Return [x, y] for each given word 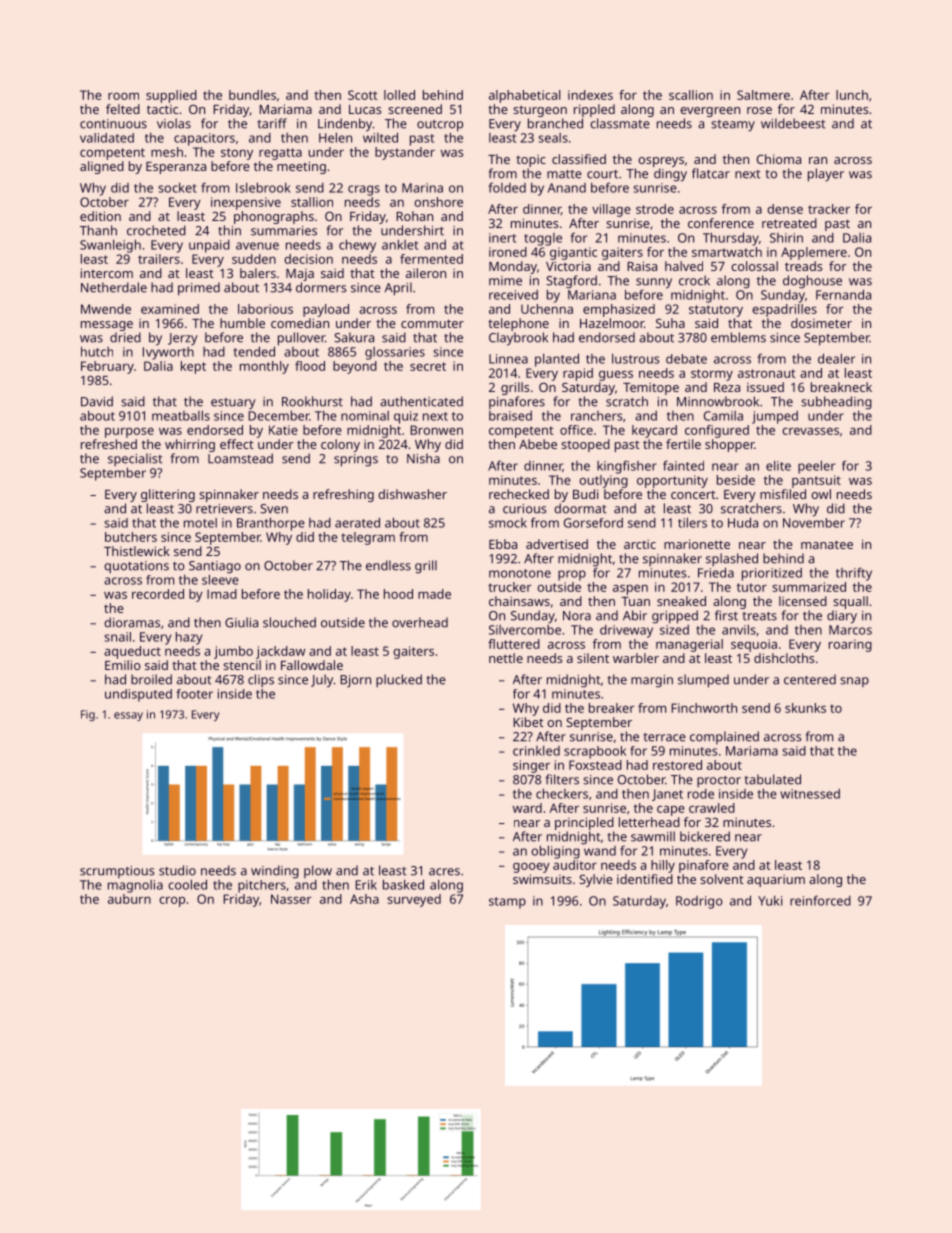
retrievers [224, 509]
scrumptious [117, 872]
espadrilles [784, 310]
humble [242, 323]
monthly [264, 367]
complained [724, 737]
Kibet [528, 722]
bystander [405, 153]
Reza [727, 387]
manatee [827, 544]
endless [388, 565]
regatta [280, 154]
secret [428, 366]
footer [194, 694]
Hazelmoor [612, 323]
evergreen [710, 112]
